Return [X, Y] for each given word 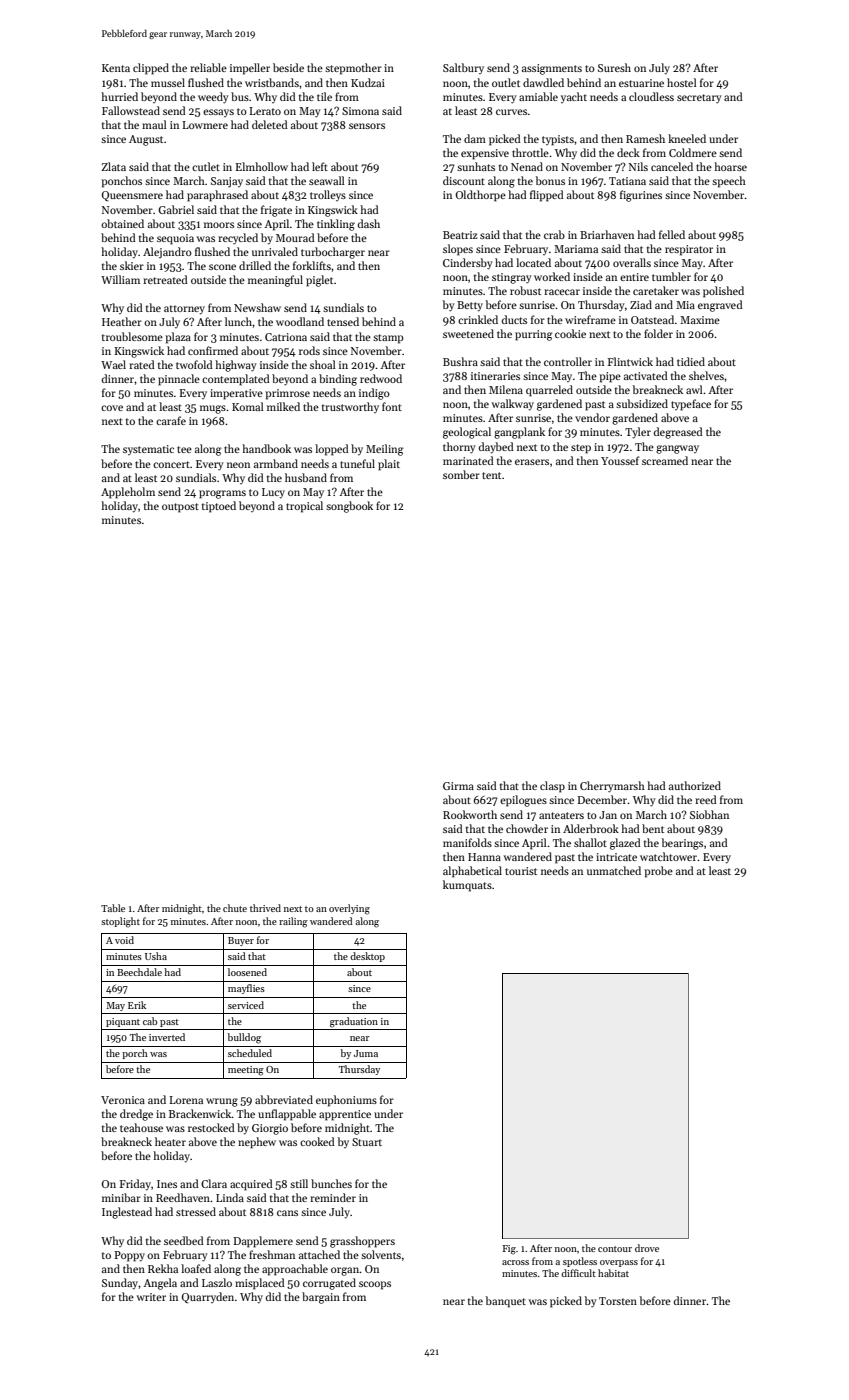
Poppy [129, 1256]
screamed [665, 460]
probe [659, 872]
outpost [180, 508]
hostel [682, 82]
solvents [381, 1254]
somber [461, 474]
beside [288, 67]
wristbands [272, 82]
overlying [349, 909]
